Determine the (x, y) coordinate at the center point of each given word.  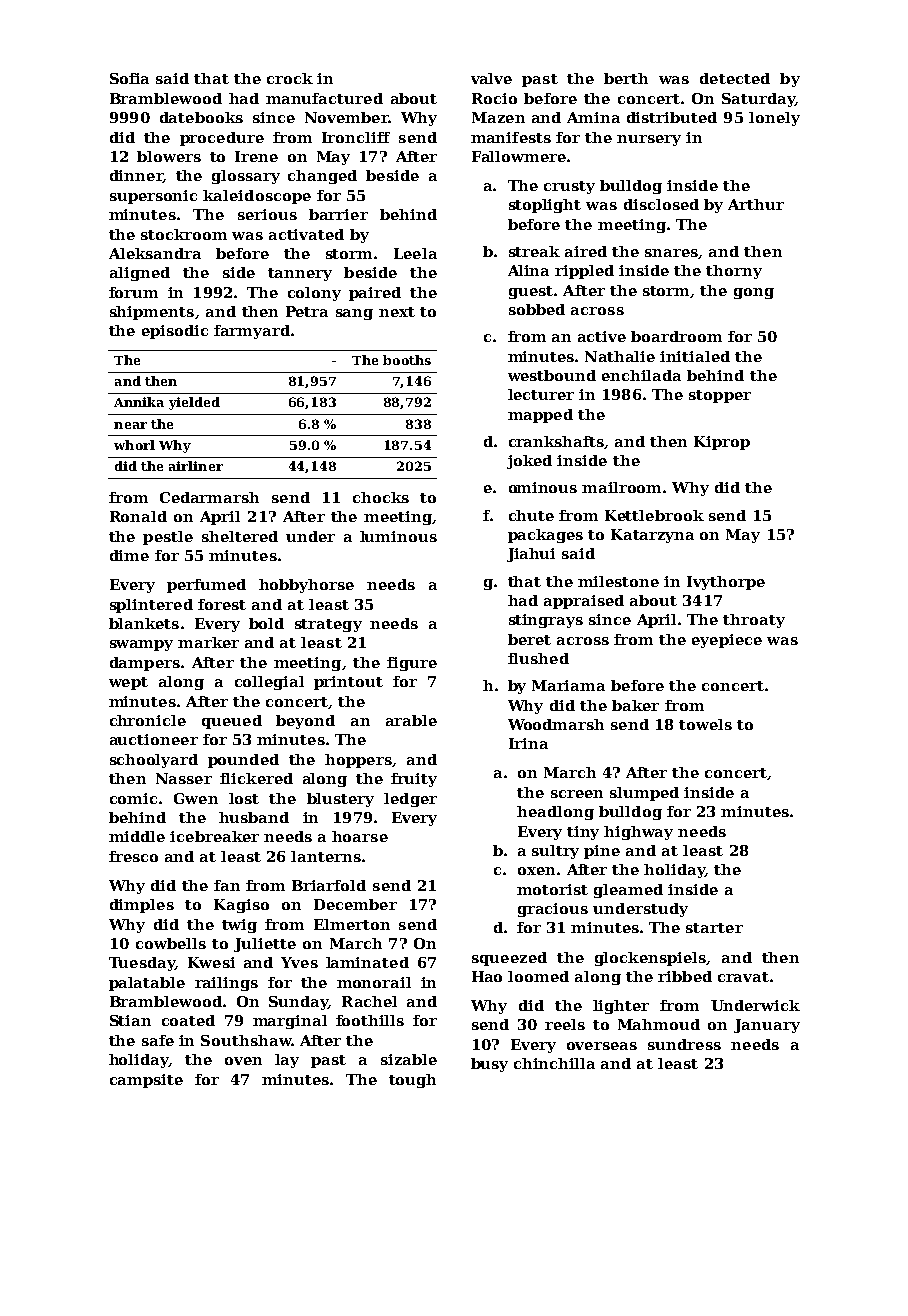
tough (412, 1081)
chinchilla (554, 1063)
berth (626, 78)
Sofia (129, 78)
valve (491, 78)
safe (158, 1040)
